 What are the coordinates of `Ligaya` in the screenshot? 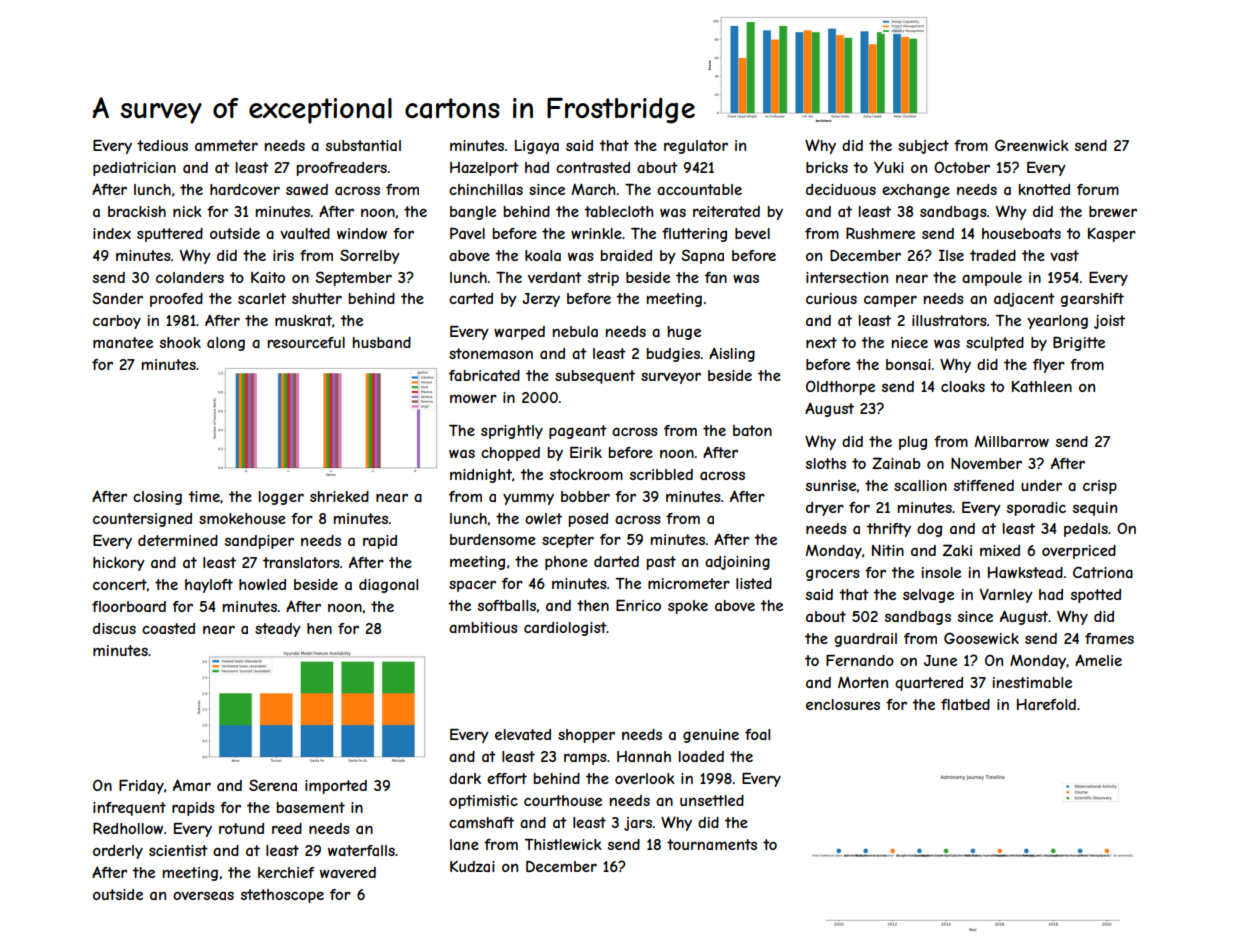 It's located at (537, 147).
